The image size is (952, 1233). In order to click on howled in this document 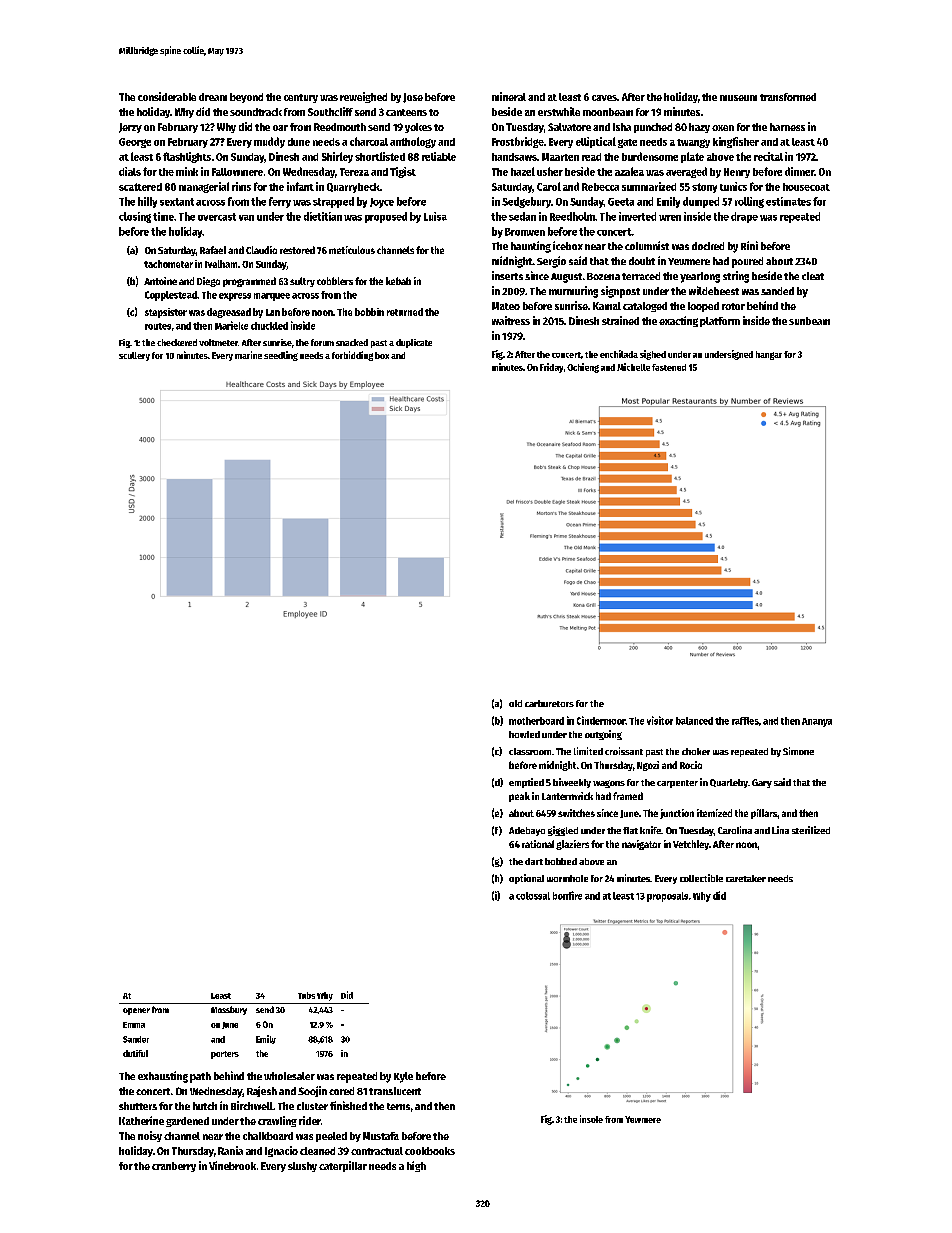, I will do `click(524, 734)`.
